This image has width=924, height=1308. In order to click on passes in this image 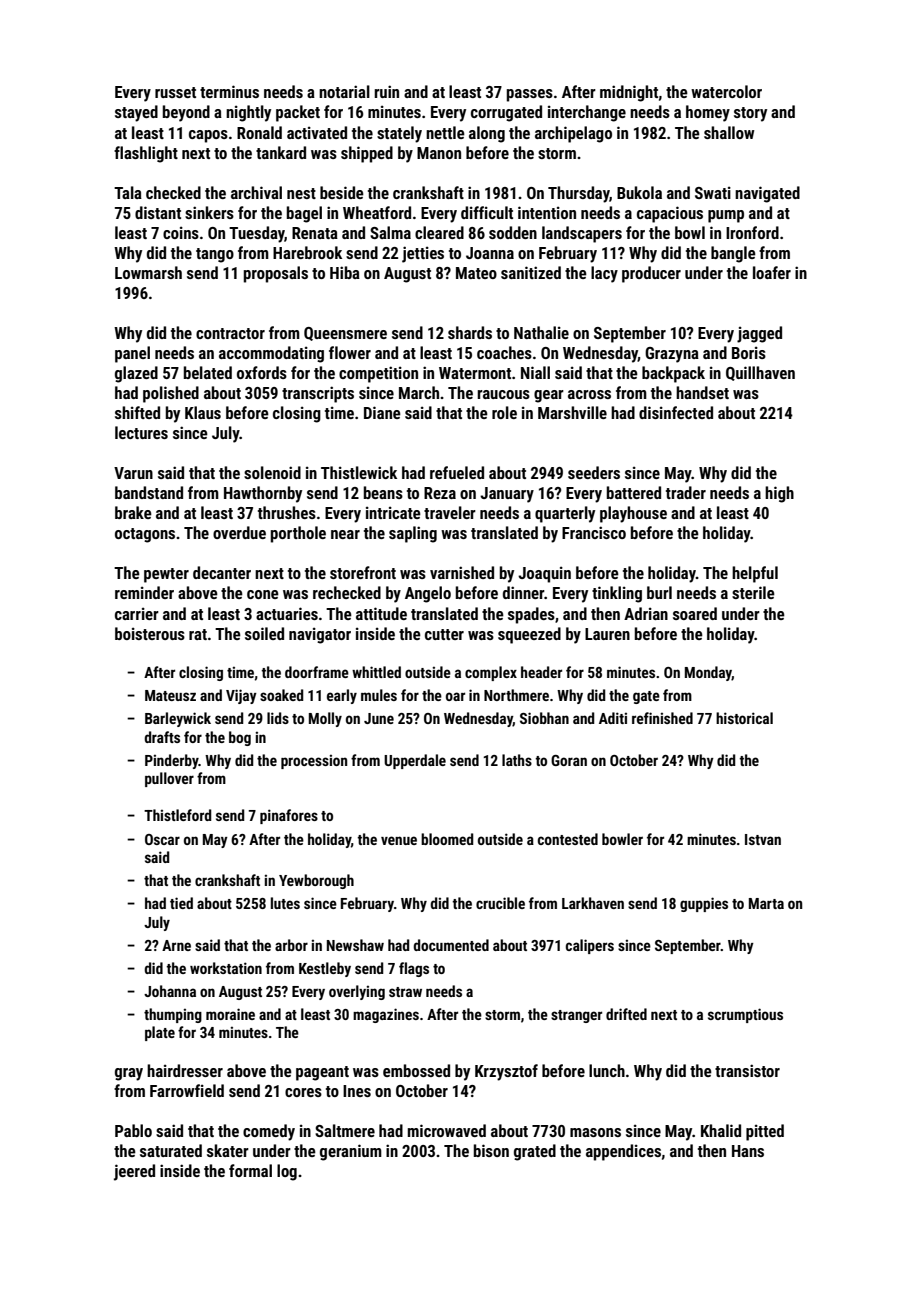, I will do `click(530, 95)`.
